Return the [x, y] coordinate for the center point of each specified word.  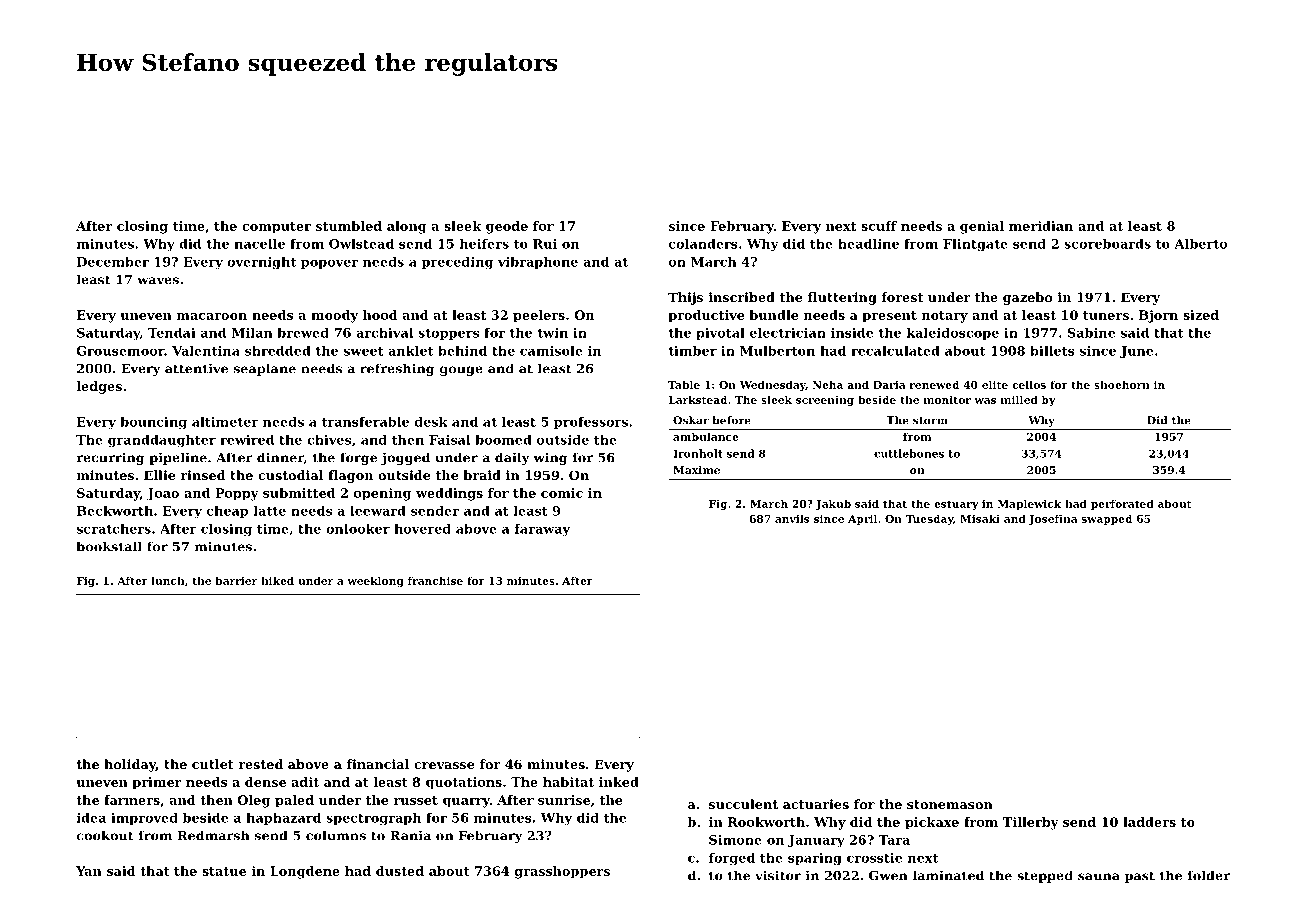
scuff [879, 226]
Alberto [1200, 244]
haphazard [283, 819]
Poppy [237, 494]
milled [1019, 399]
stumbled [349, 226]
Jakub [833, 504]
